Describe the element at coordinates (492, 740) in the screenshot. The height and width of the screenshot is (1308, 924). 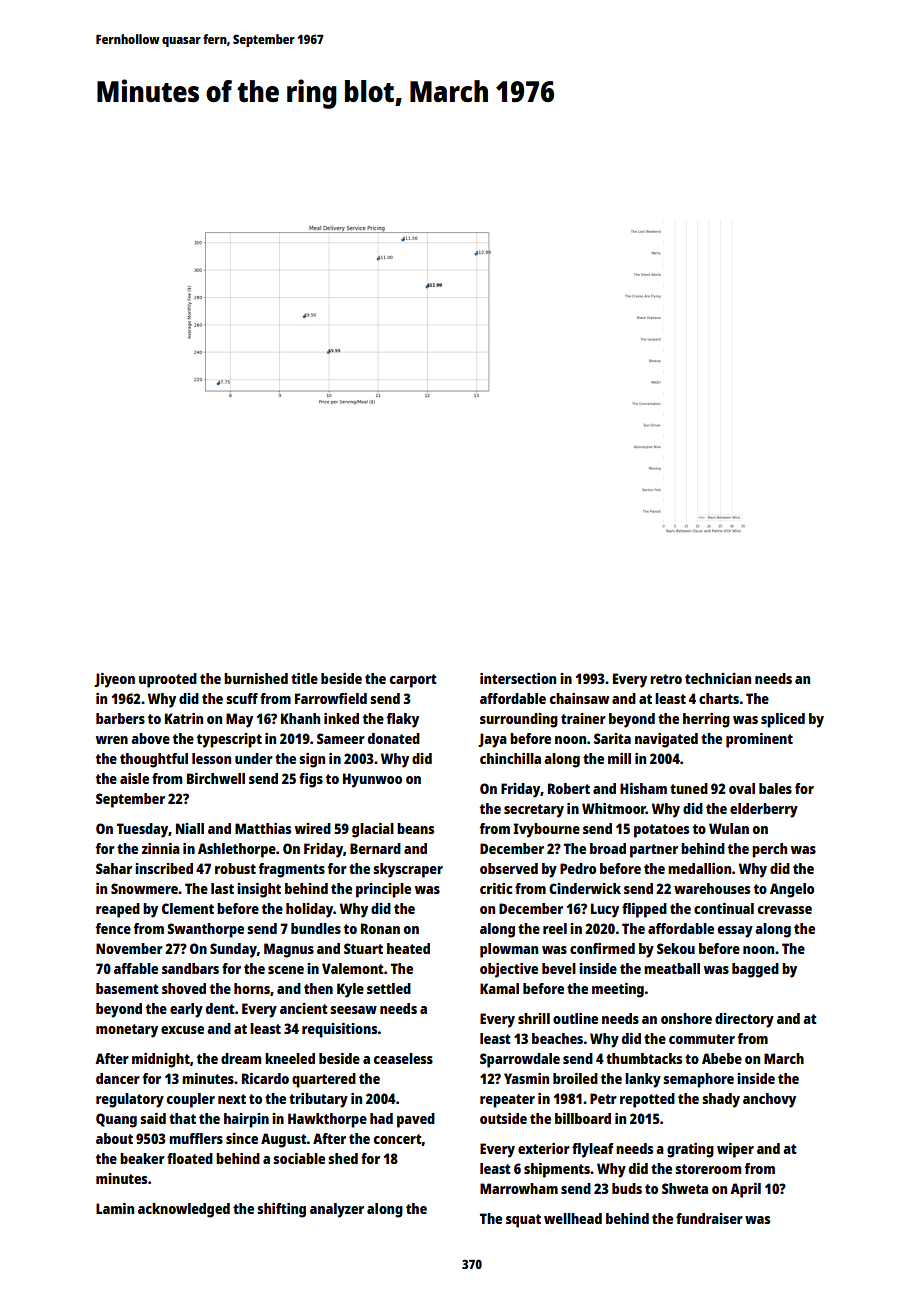
I see `Jaya` at that location.
